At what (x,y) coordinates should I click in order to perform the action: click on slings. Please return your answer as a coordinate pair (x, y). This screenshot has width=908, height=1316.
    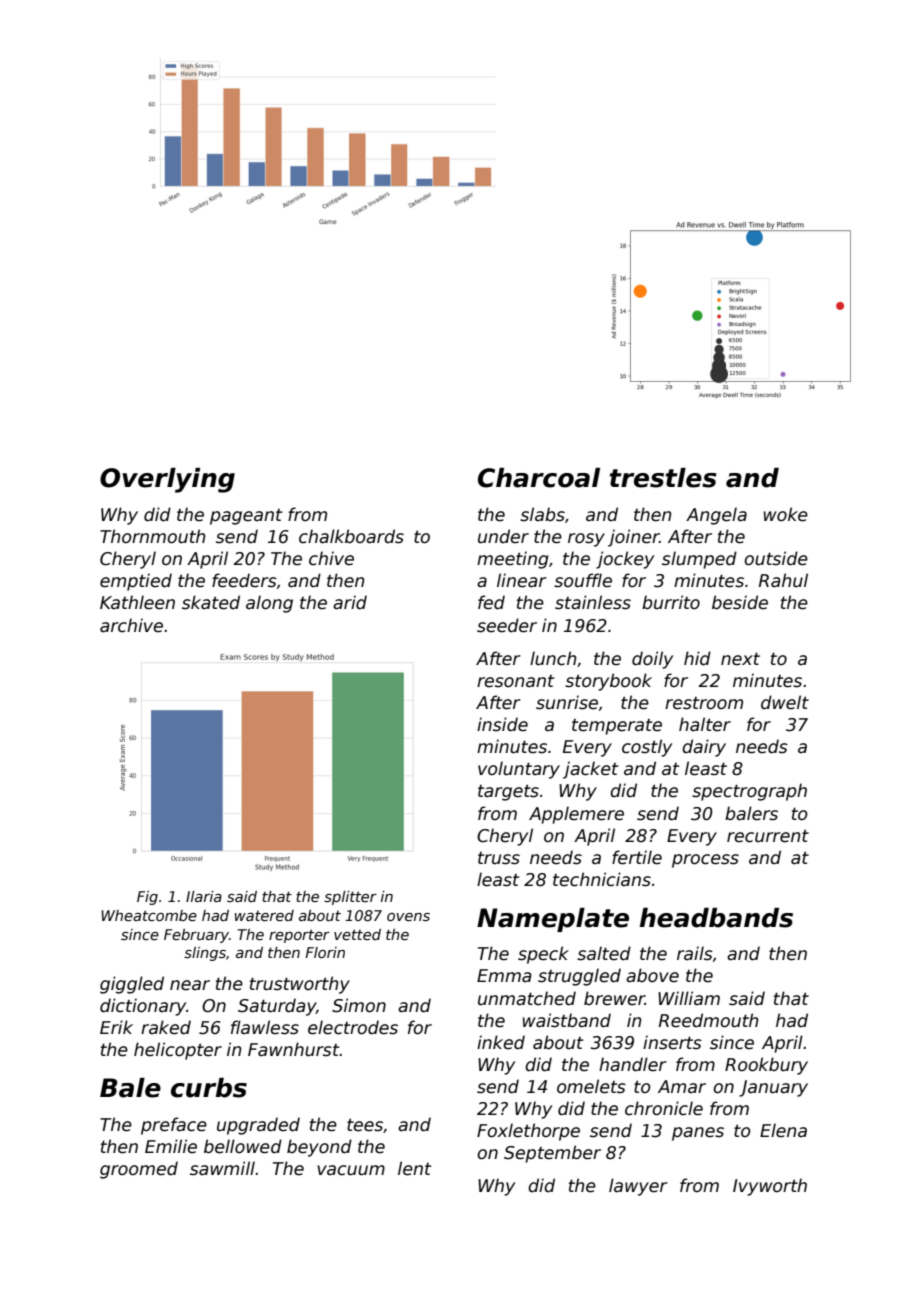
    Looking at the image, I should click on (205, 954).
